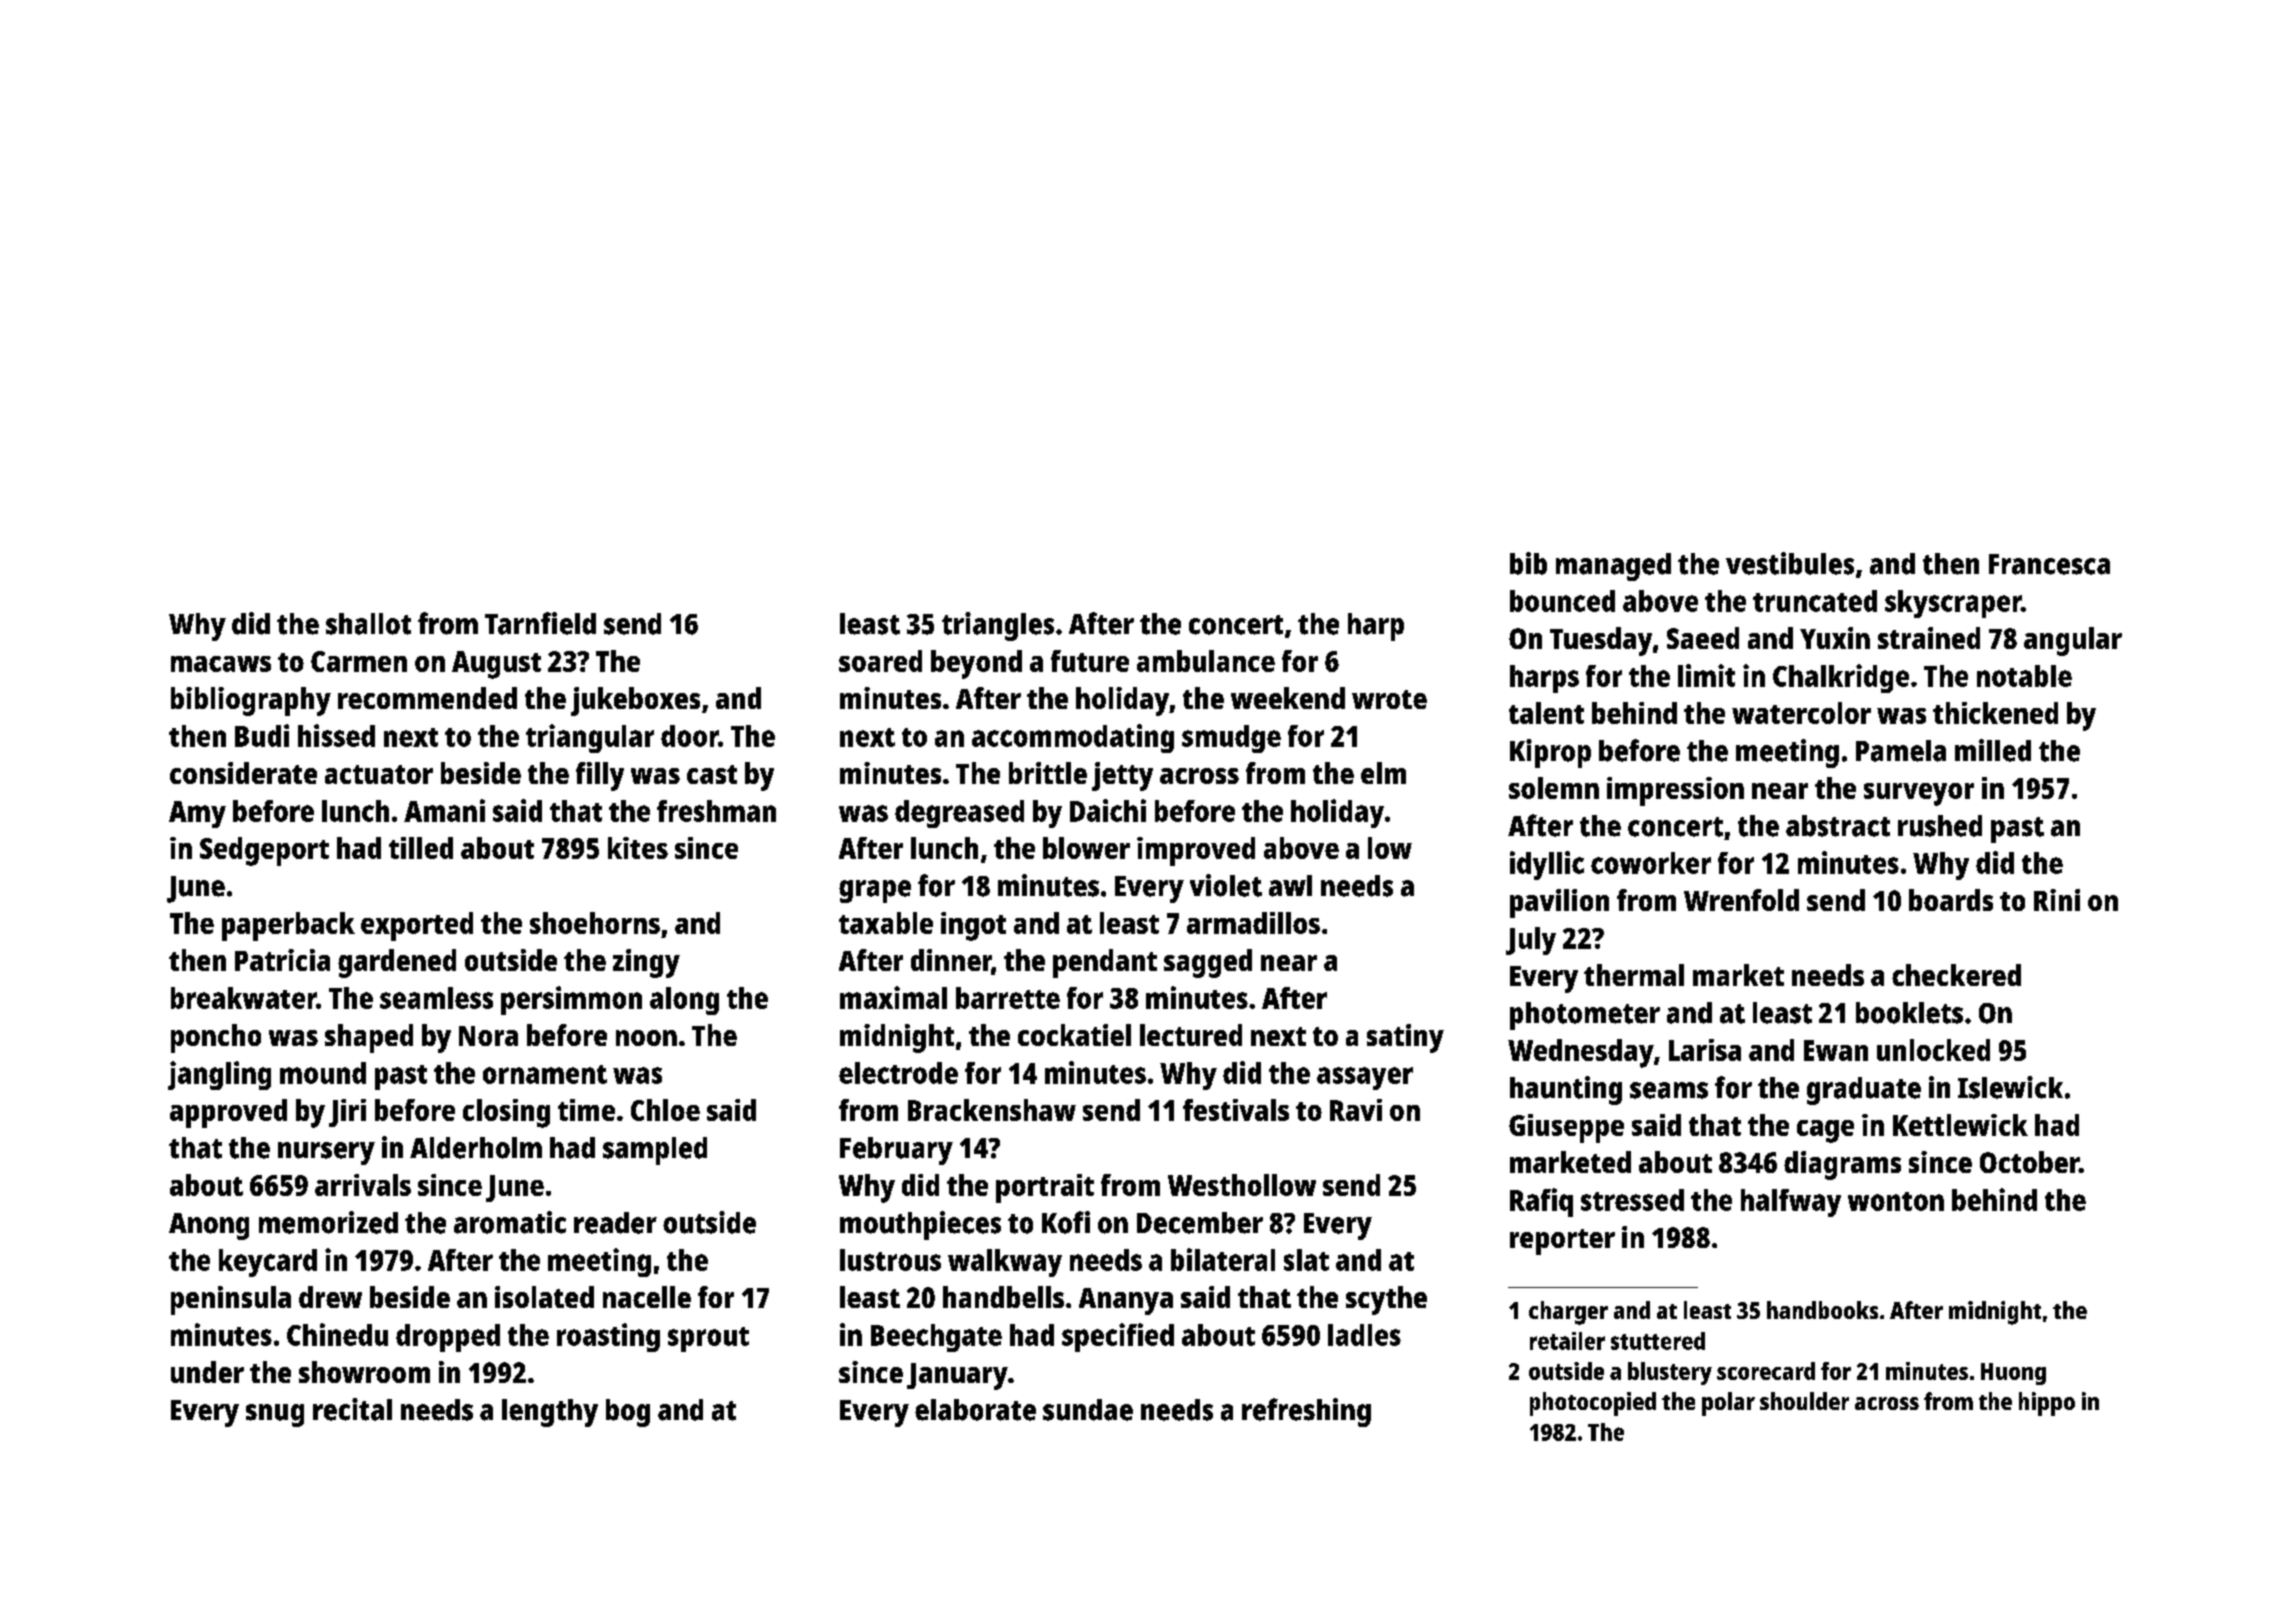 This screenshot has height=1620, width=2292. What do you see at coordinates (1073, 738) in the screenshot?
I see `accommodating` at bounding box center [1073, 738].
